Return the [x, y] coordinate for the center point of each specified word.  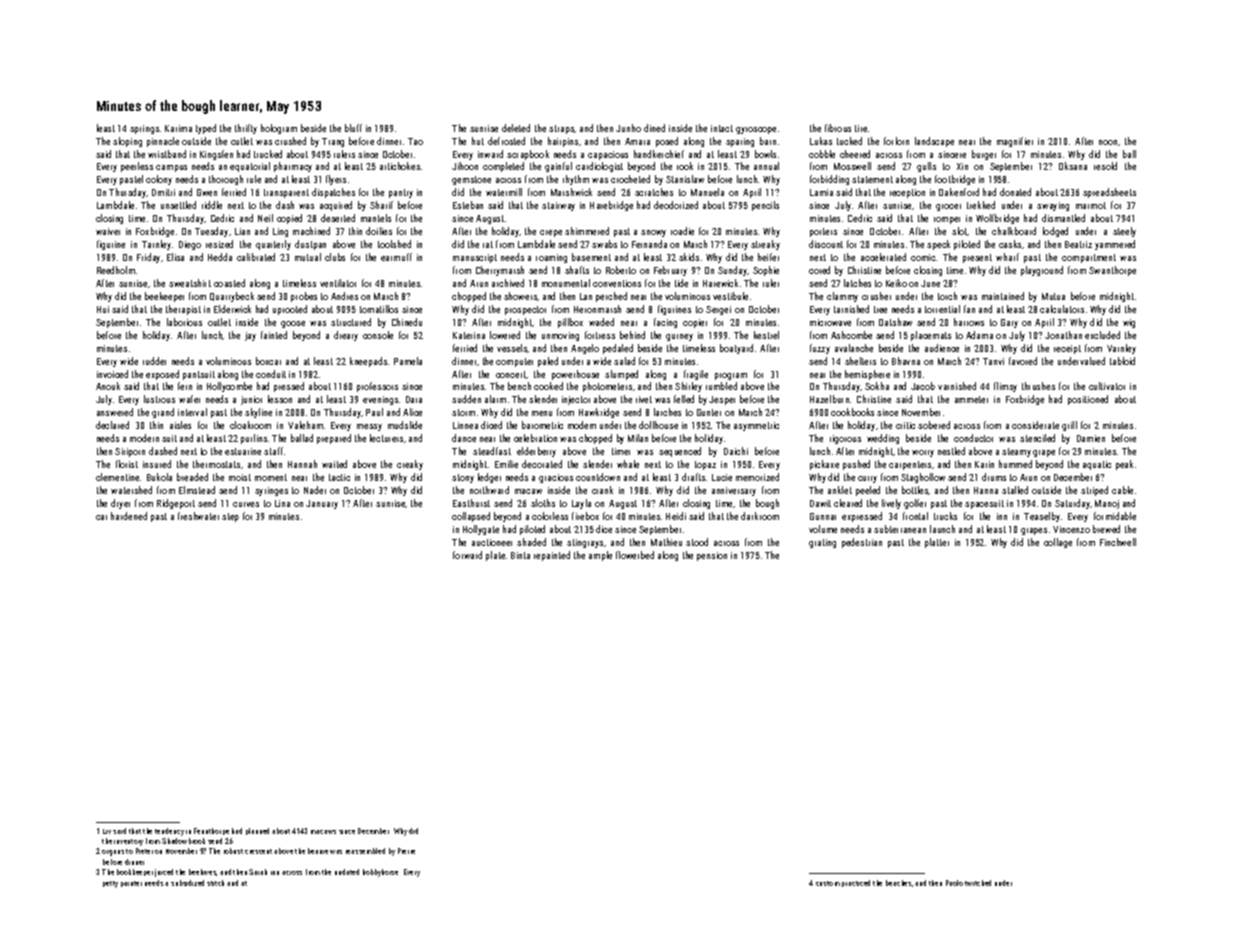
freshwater [198, 516]
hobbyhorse [380, 873]
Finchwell [1118, 542]
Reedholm [116, 270]
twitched [978, 883]
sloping [127, 142]
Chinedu [407, 322]
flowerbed [635, 555]
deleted [516, 128]
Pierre [406, 851]
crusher [876, 296]
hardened [129, 516]
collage [1058, 543]
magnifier [1015, 142]
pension [712, 556]
